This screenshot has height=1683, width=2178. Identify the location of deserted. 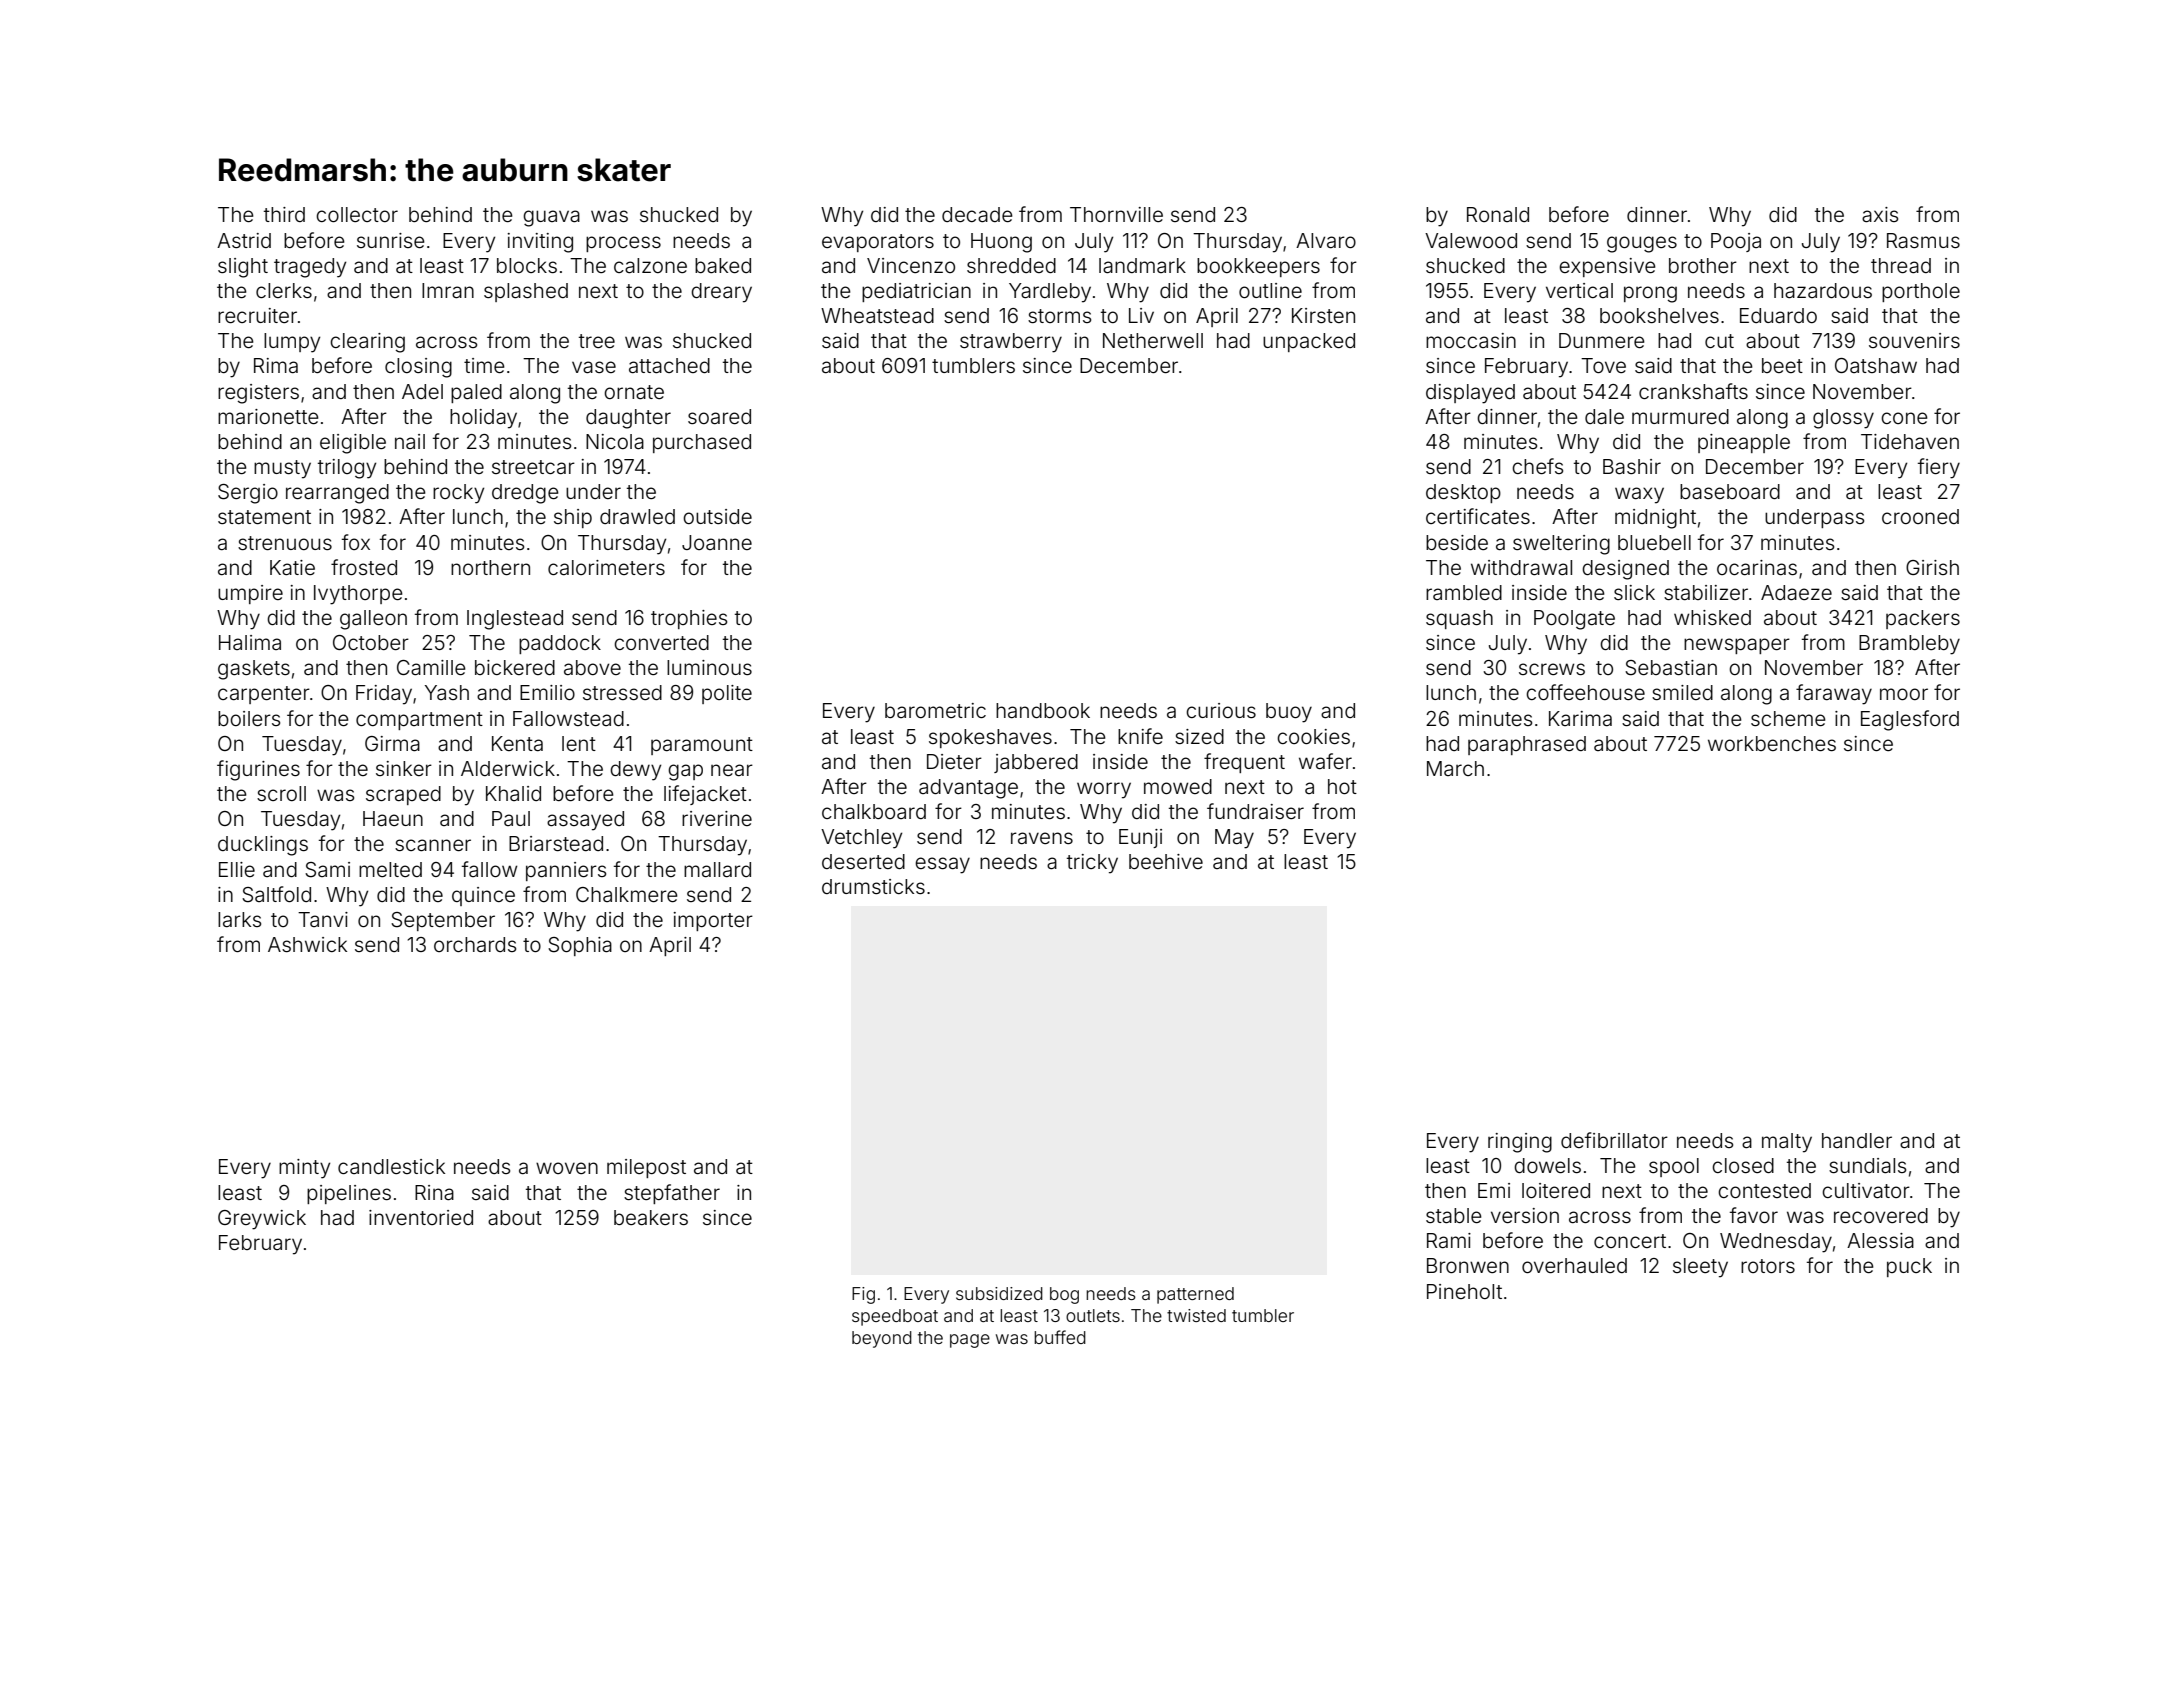
(863, 861).
